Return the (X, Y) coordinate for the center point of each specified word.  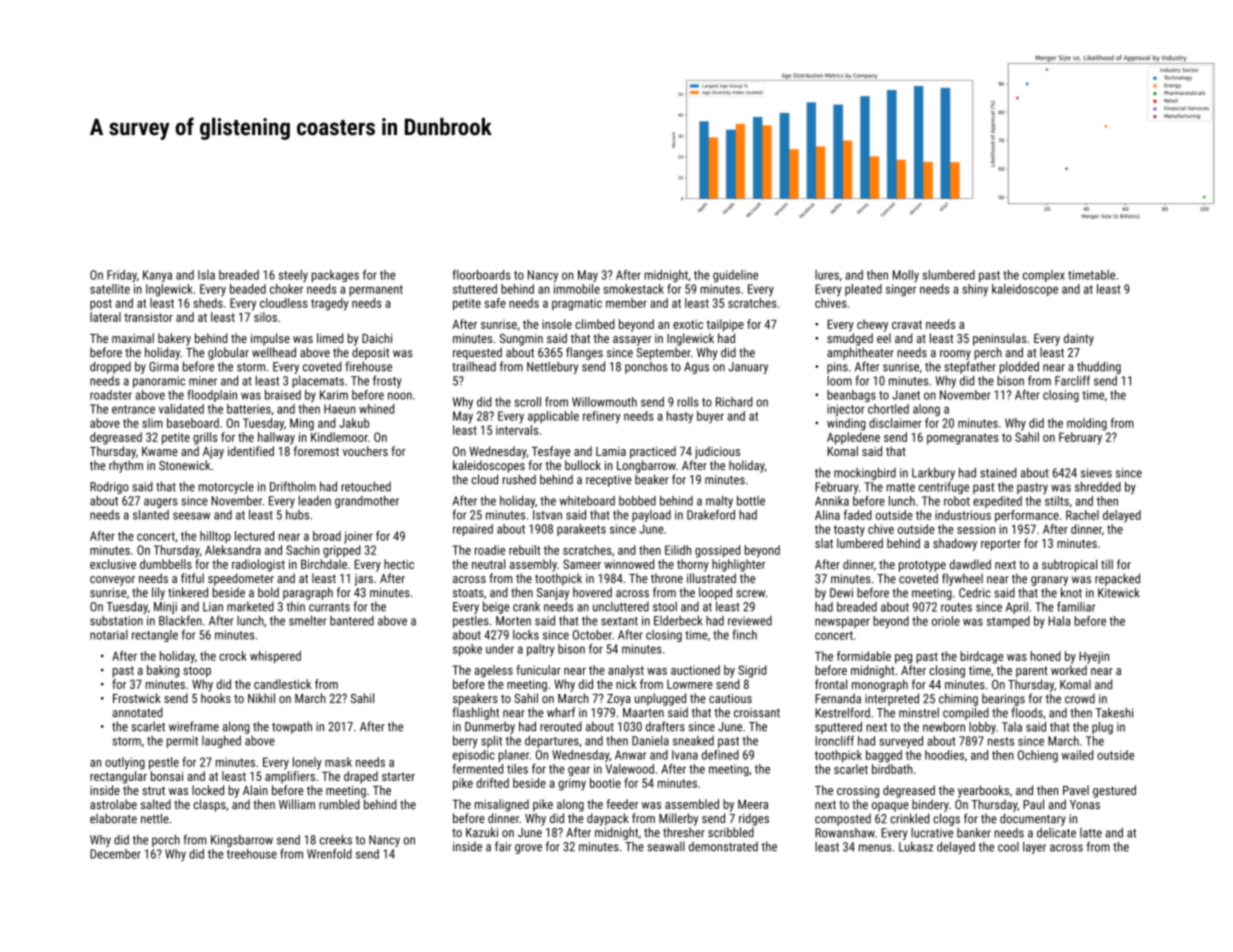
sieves (1096, 473)
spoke (467, 650)
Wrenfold (329, 854)
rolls (688, 402)
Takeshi (1114, 713)
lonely (307, 763)
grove (528, 849)
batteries (249, 409)
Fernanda (838, 698)
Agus (696, 368)
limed (330, 338)
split (491, 741)
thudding (1099, 367)
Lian (213, 607)
